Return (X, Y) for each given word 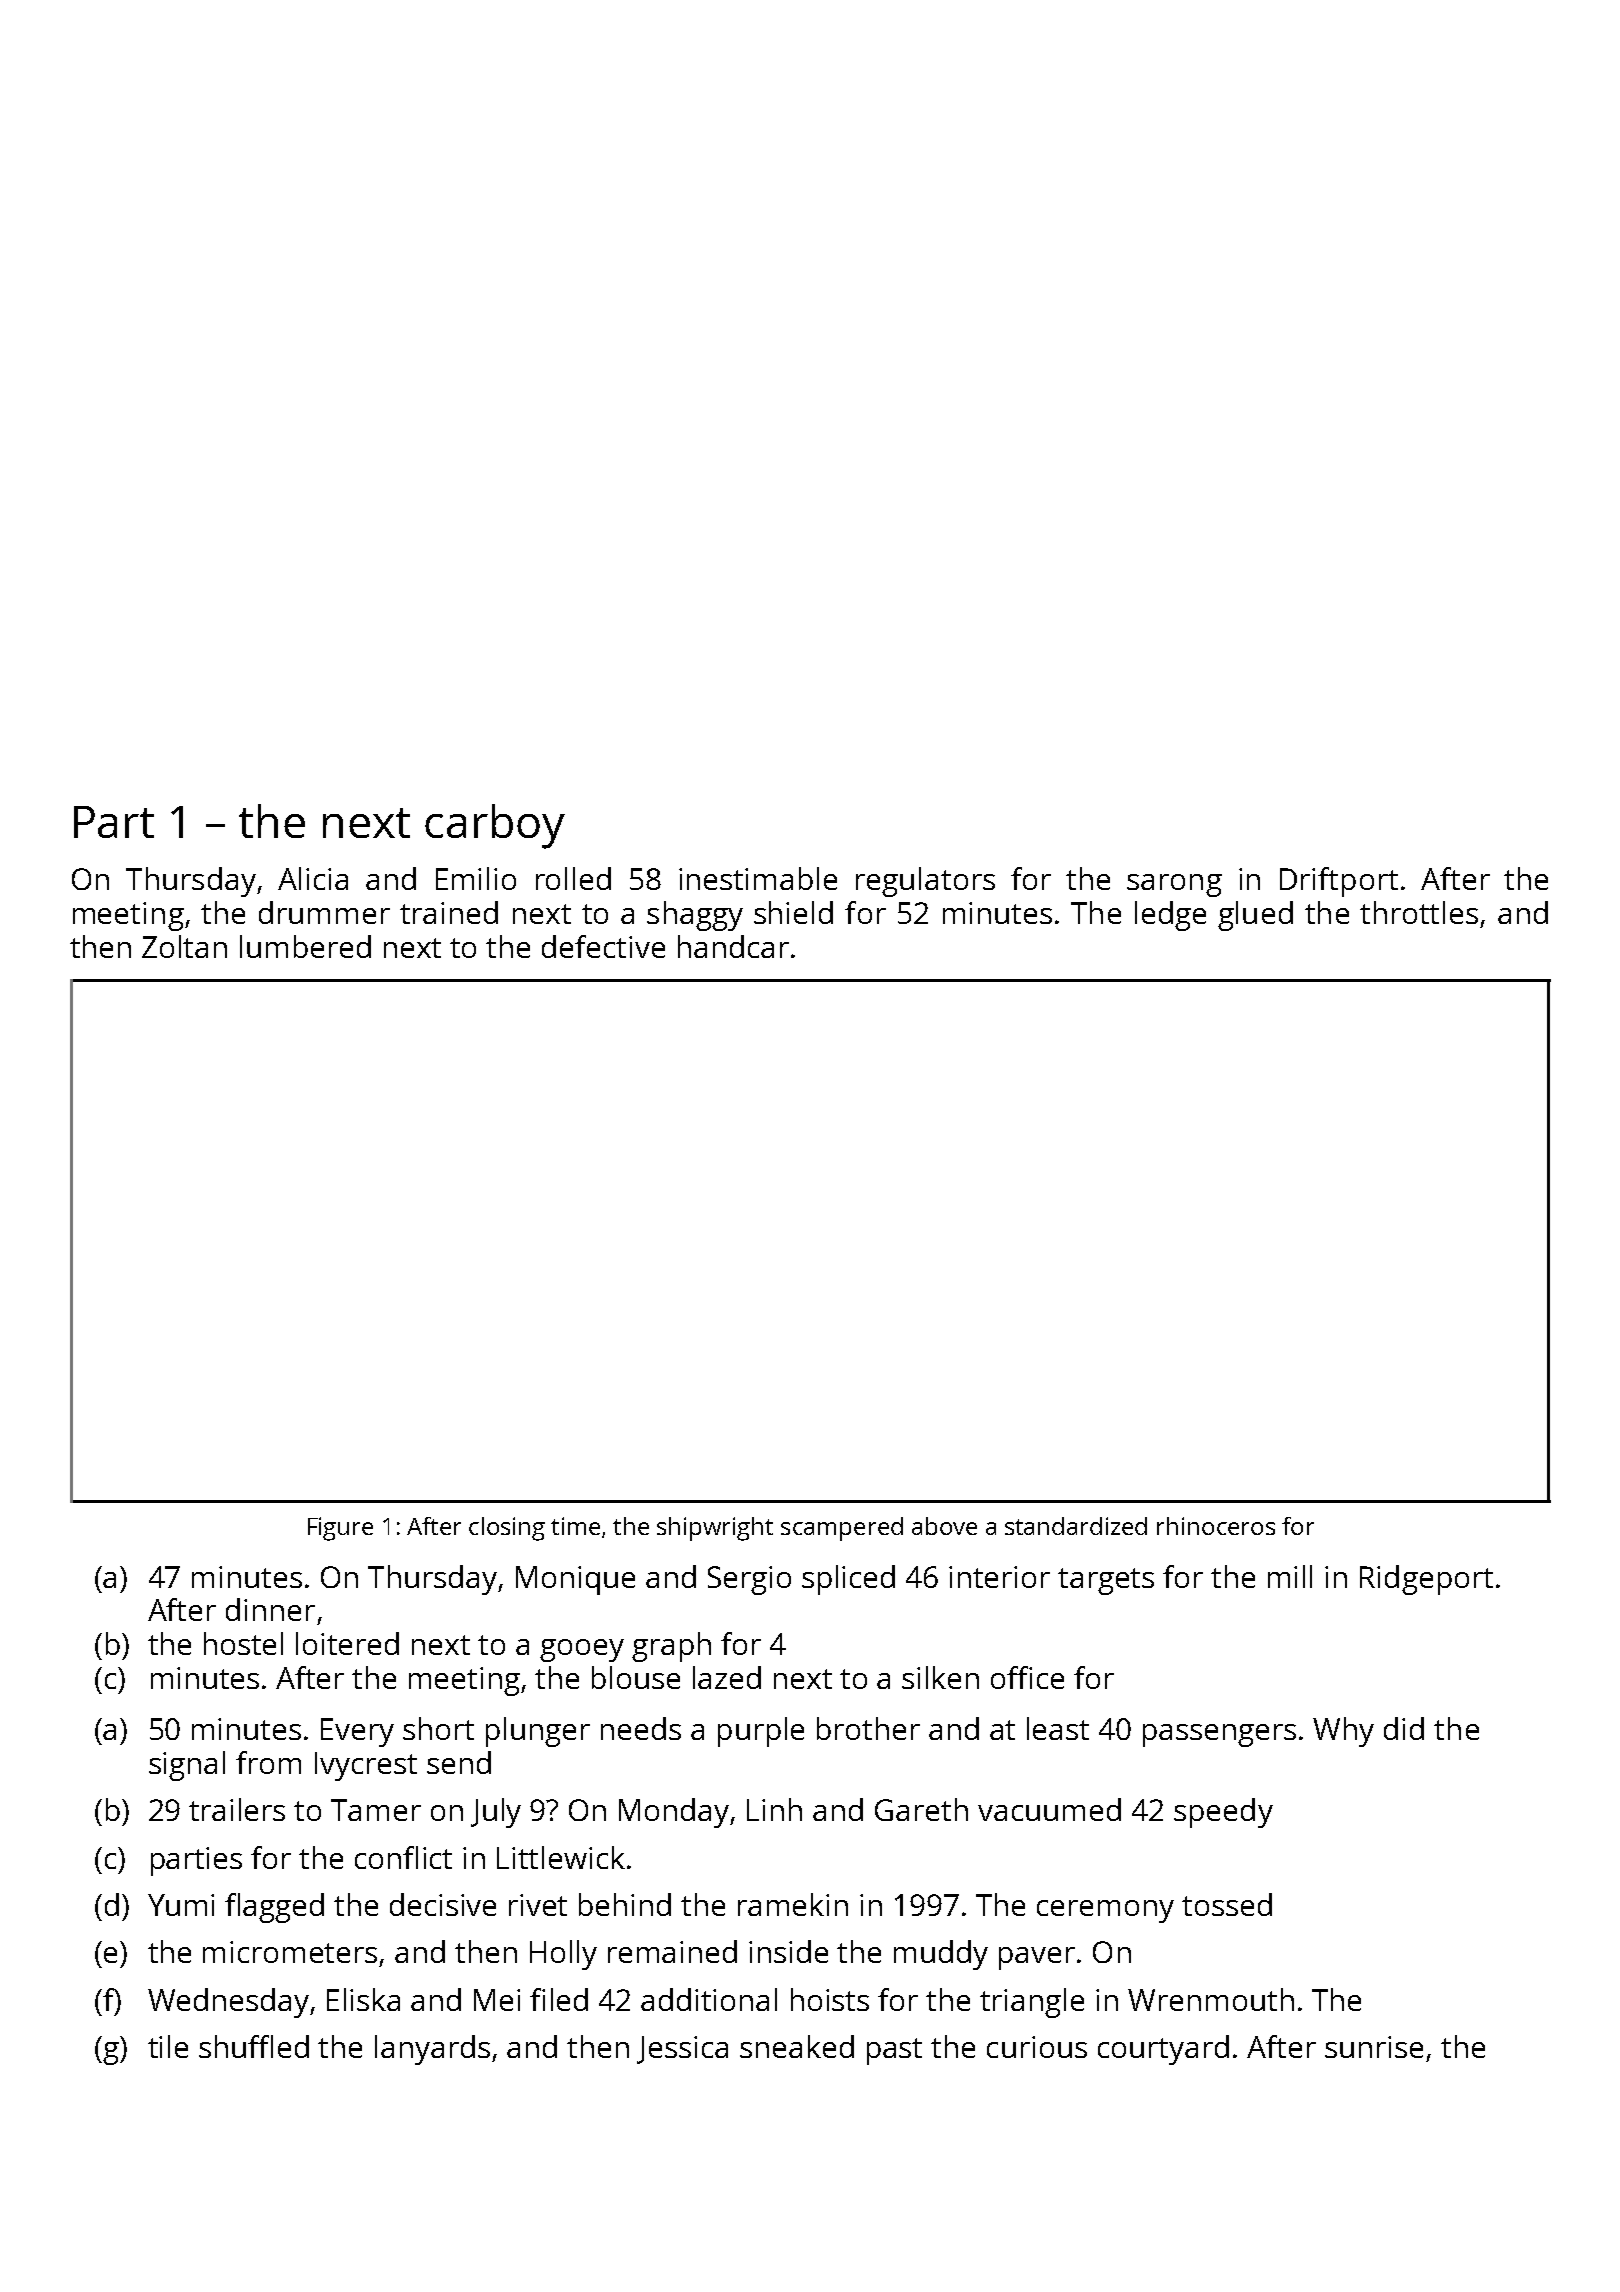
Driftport (1339, 882)
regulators (925, 882)
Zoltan (184, 946)
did (1404, 1728)
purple (761, 1732)
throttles (1419, 912)
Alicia (313, 878)
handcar (733, 946)
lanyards (432, 2050)
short (438, 1728)
